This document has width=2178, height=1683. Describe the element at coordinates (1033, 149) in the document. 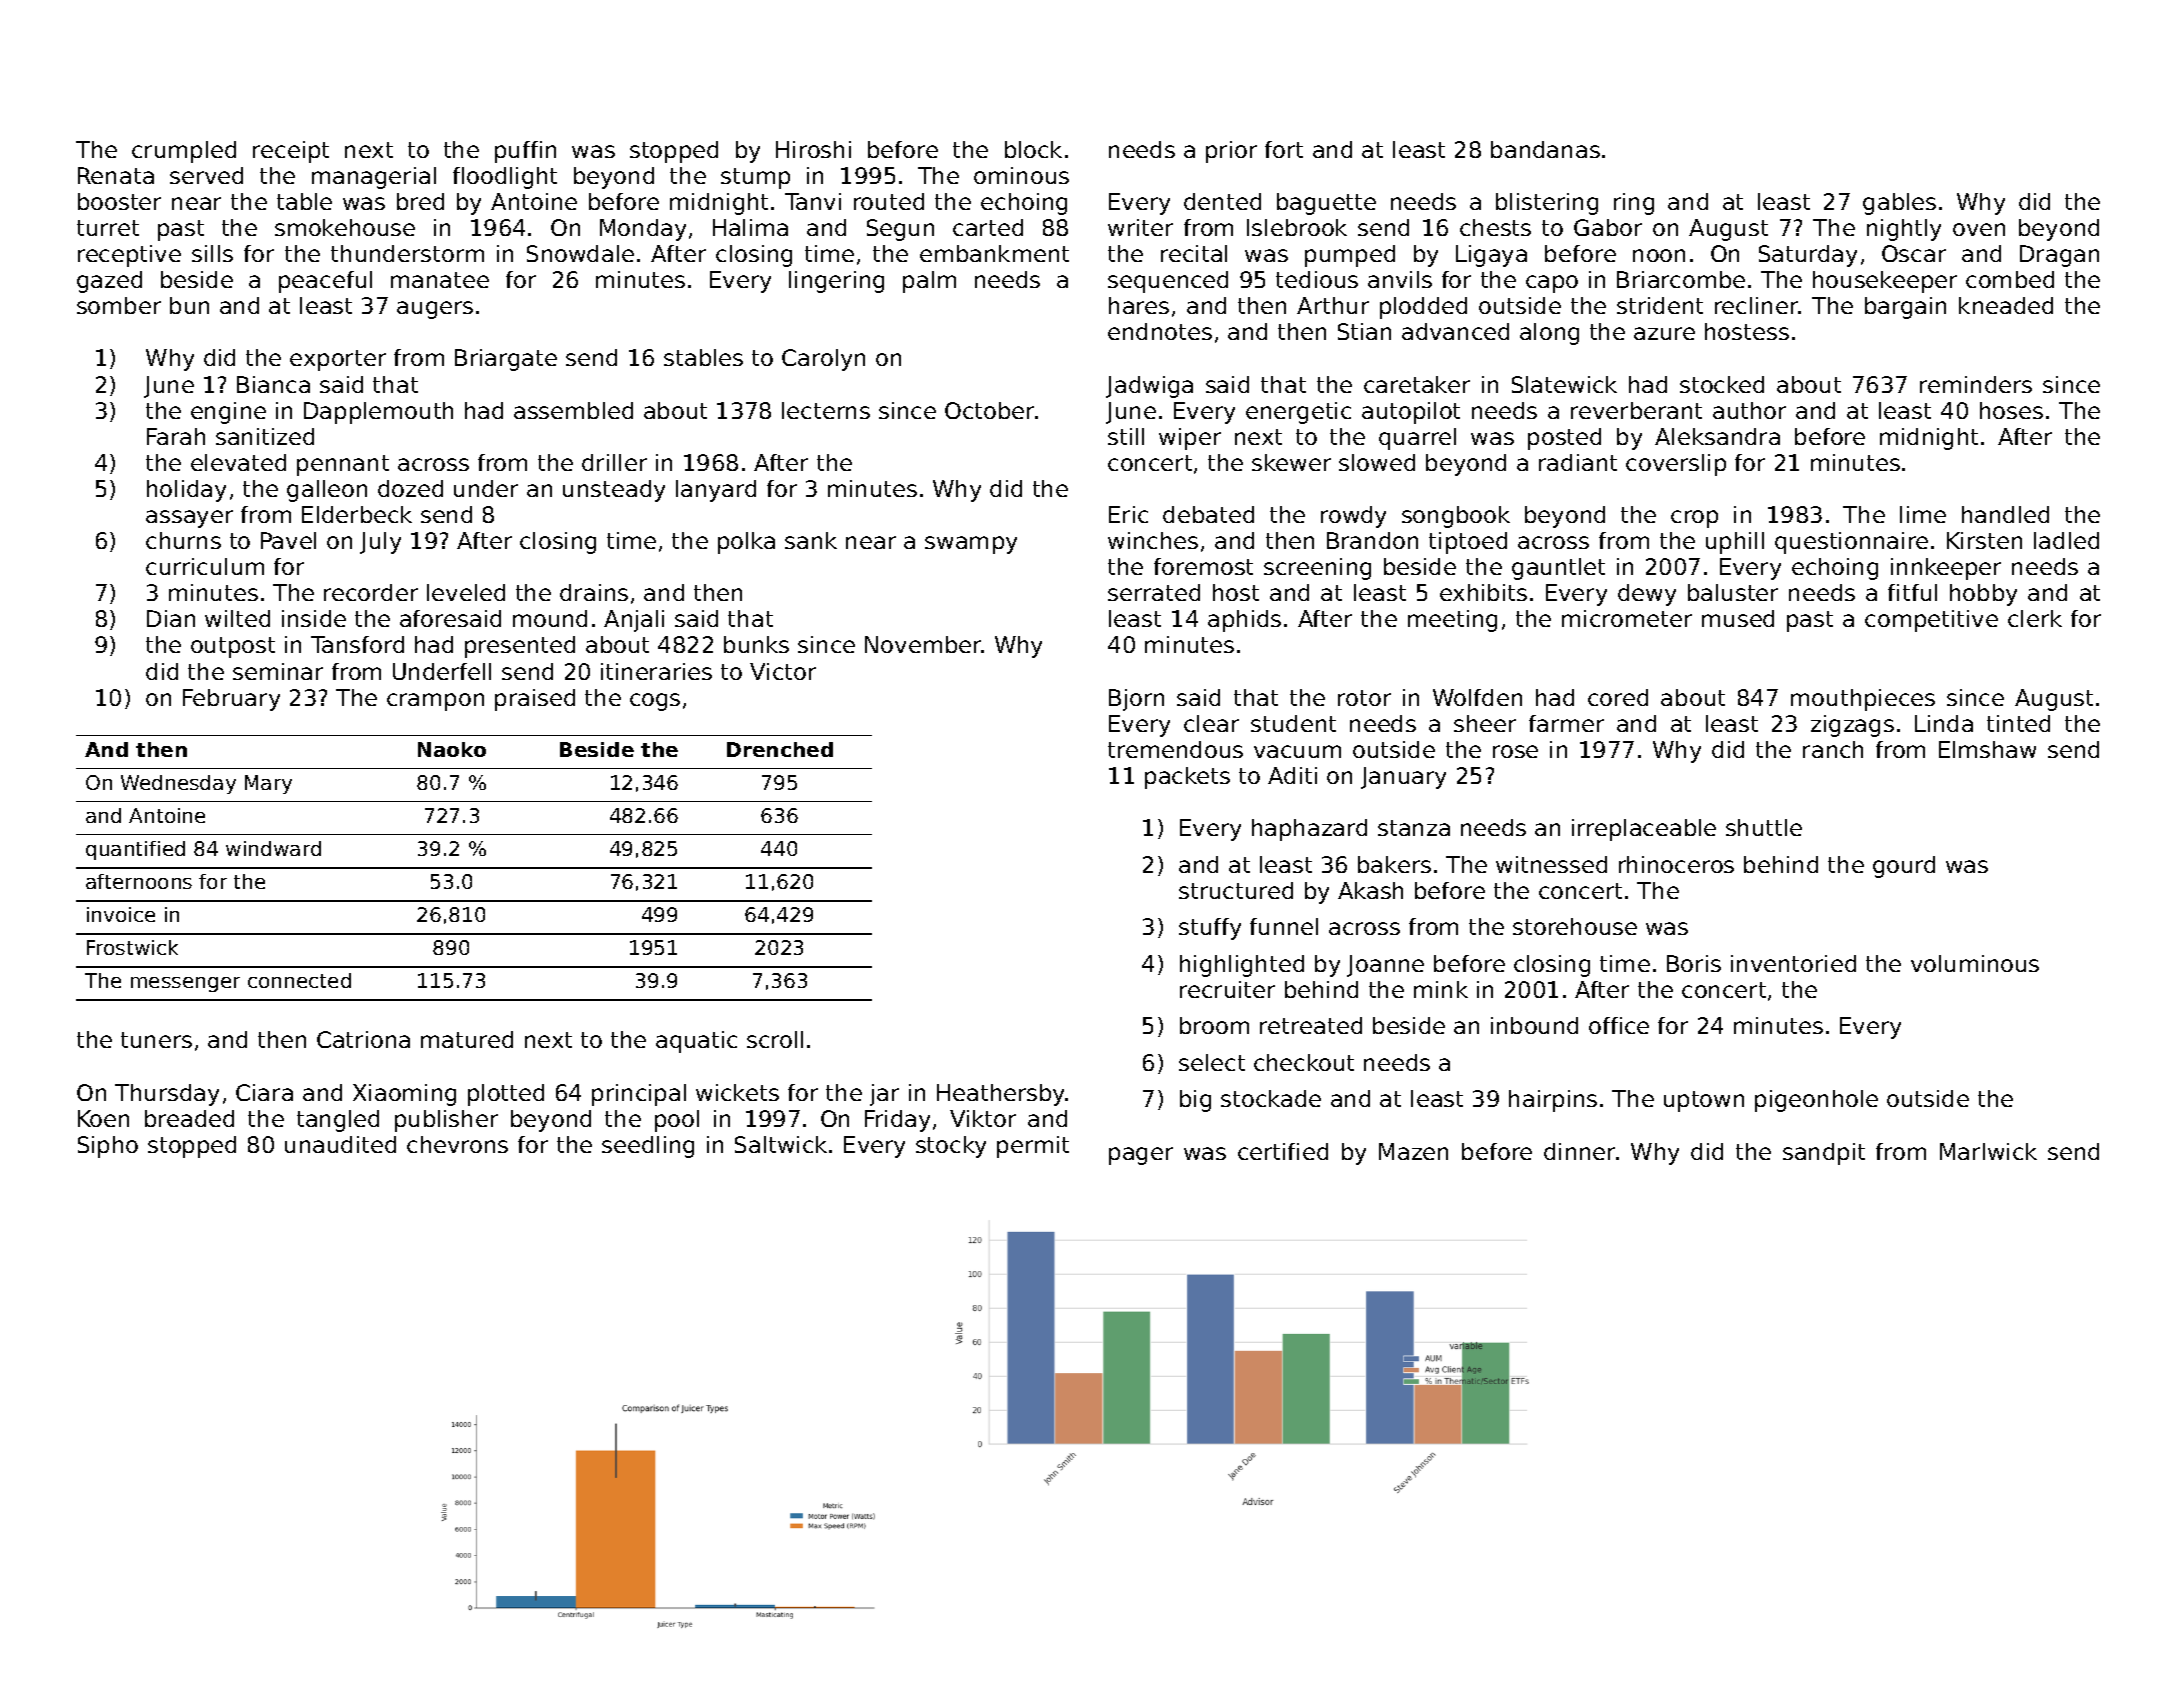

I see `block` at that location.
